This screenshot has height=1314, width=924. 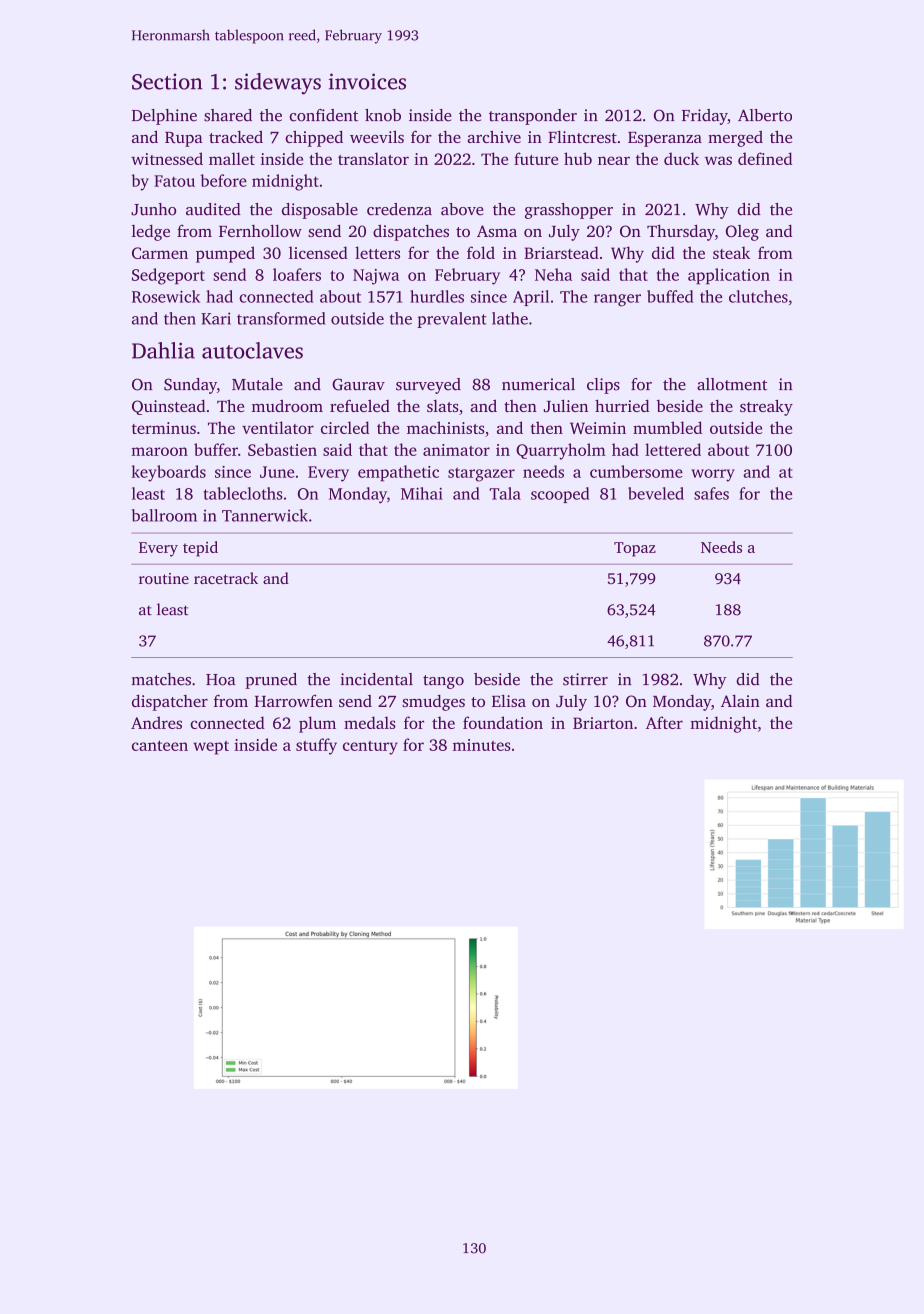 I want to click on Mihai, so click(x=422, y=493).
